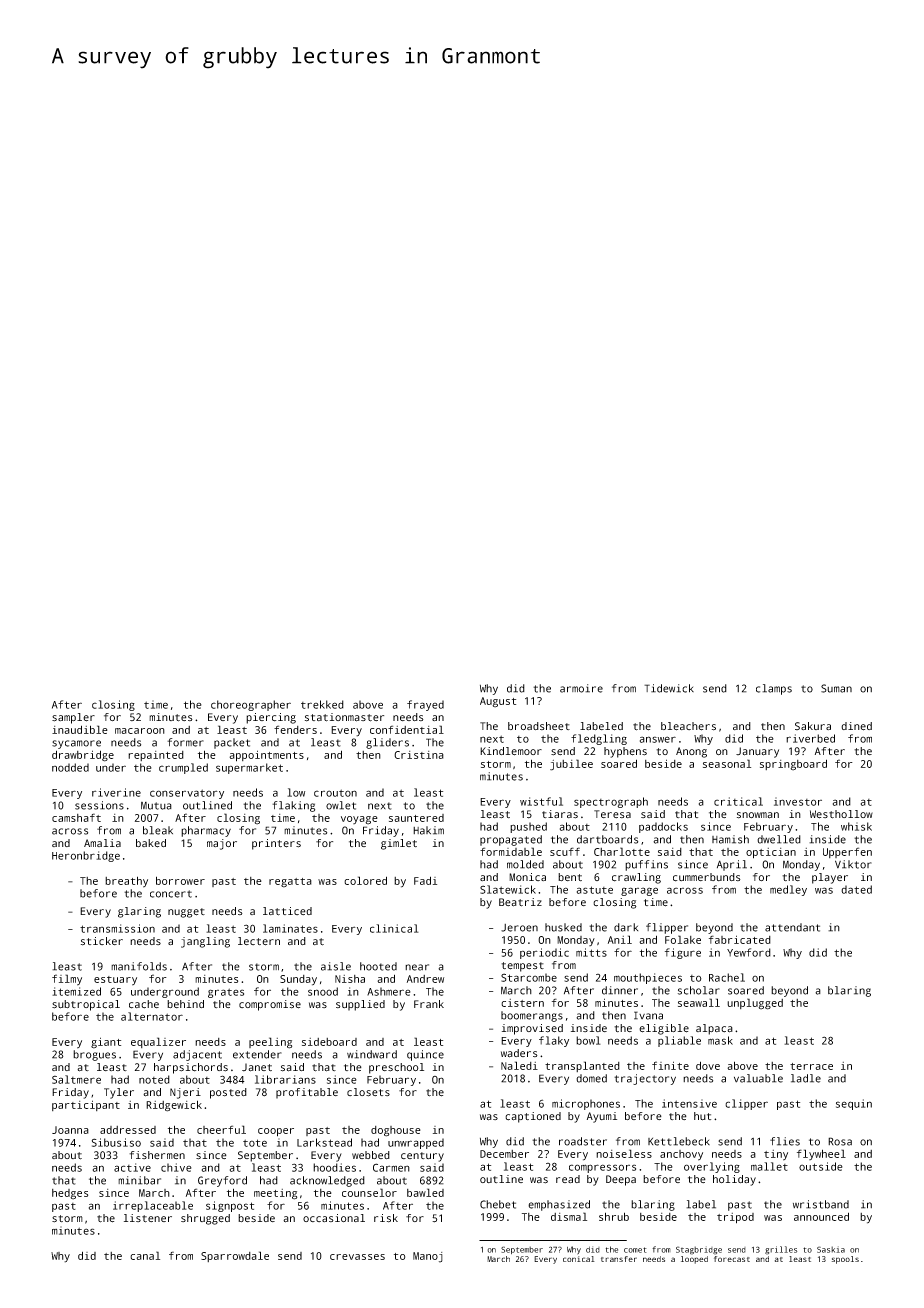 The image size is (924, 1308). I want to click on flies, so click(785, 1141).
